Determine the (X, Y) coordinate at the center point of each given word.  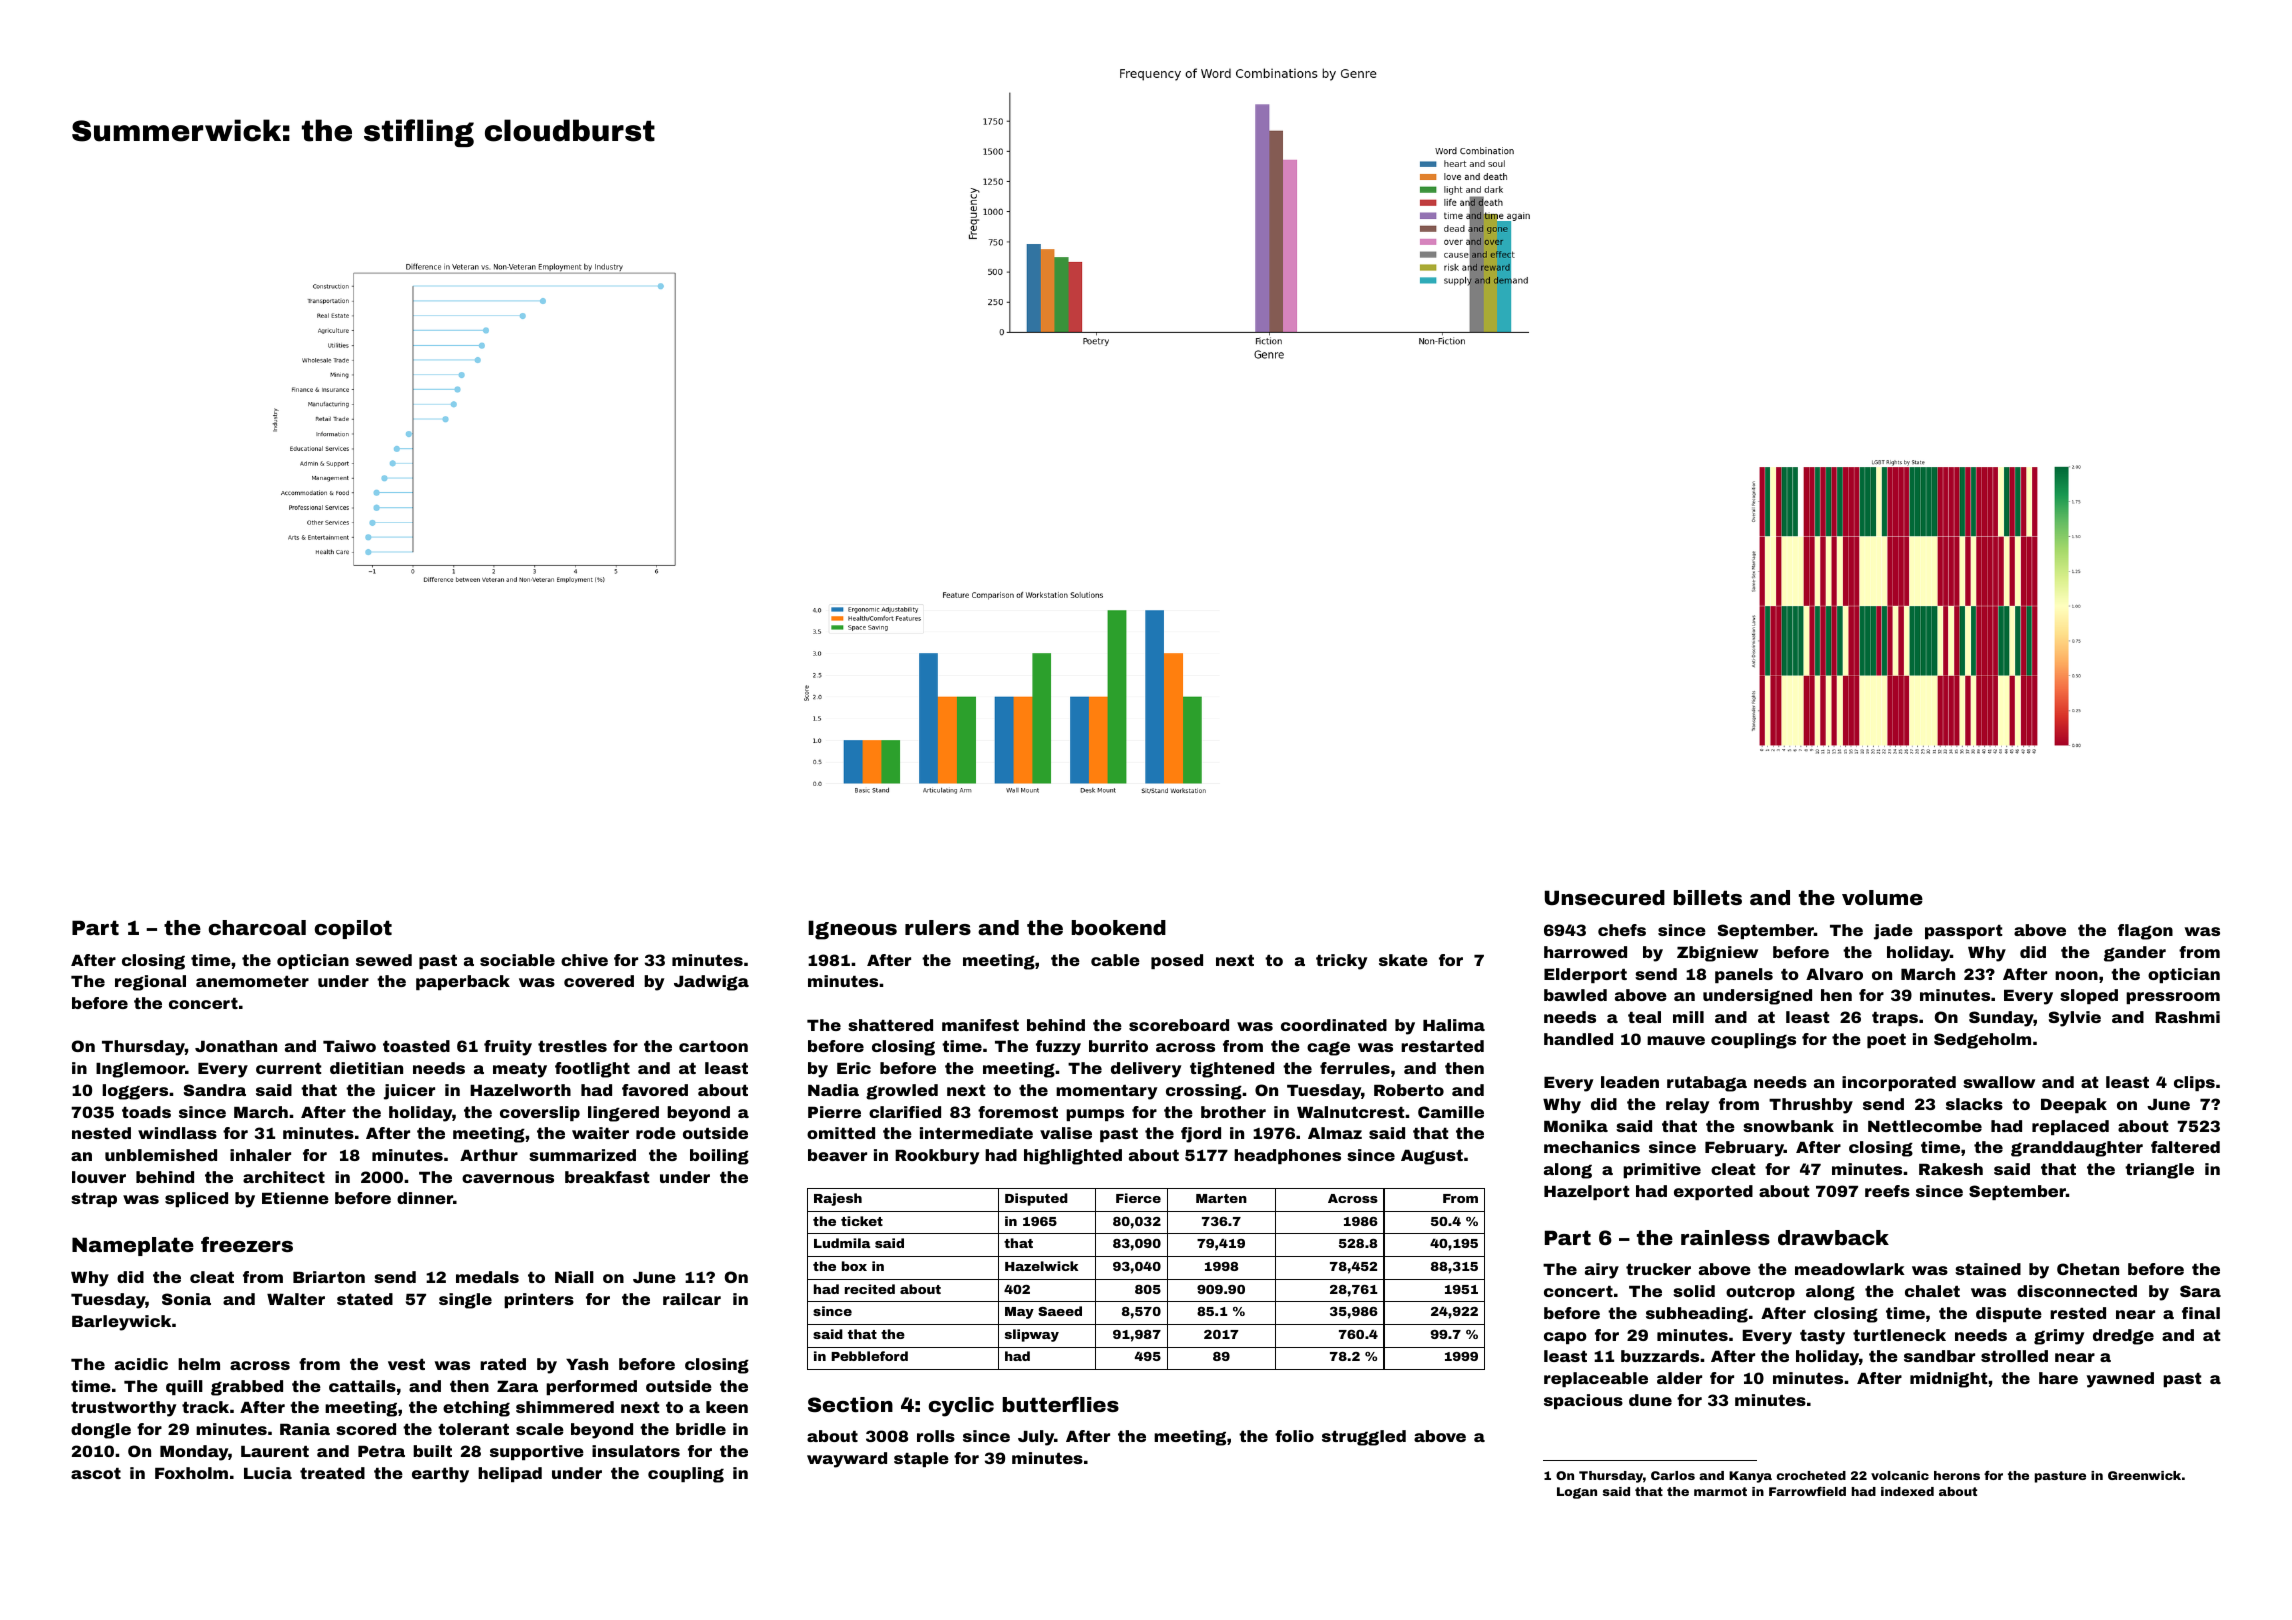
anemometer (252, 981)
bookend (1119, 927)
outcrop (1760, 1293)
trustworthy (123, 1409)
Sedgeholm (1982, 1041)
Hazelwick (1041, 1266)
